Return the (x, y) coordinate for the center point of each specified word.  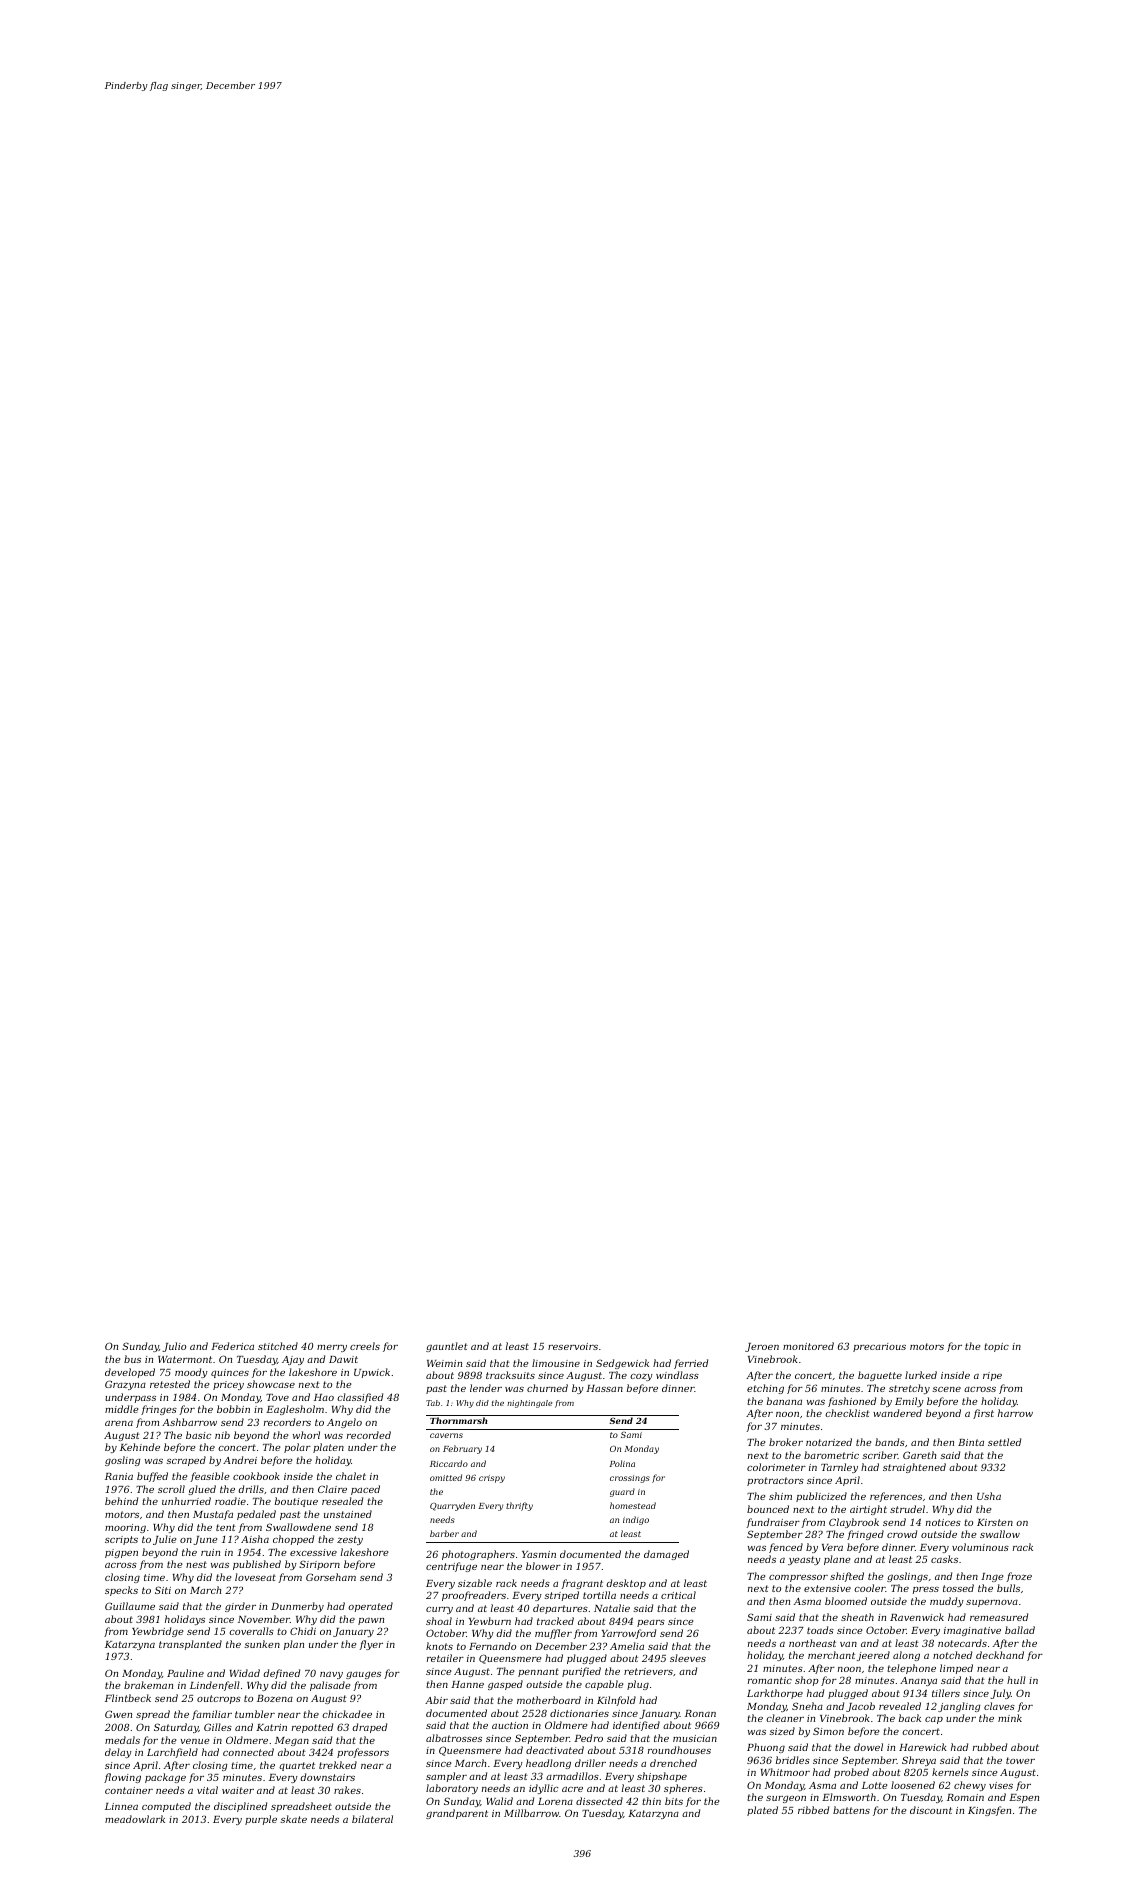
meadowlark (135, 1819)
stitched (278, 1346)
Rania (119, 1476)
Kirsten (995, 1522)
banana (784, 1401)
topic (996, 1347)
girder (240, 1607)
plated (762, 1811)
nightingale (529, 1404)
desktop (626, 1584)
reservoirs (573, 1346)
